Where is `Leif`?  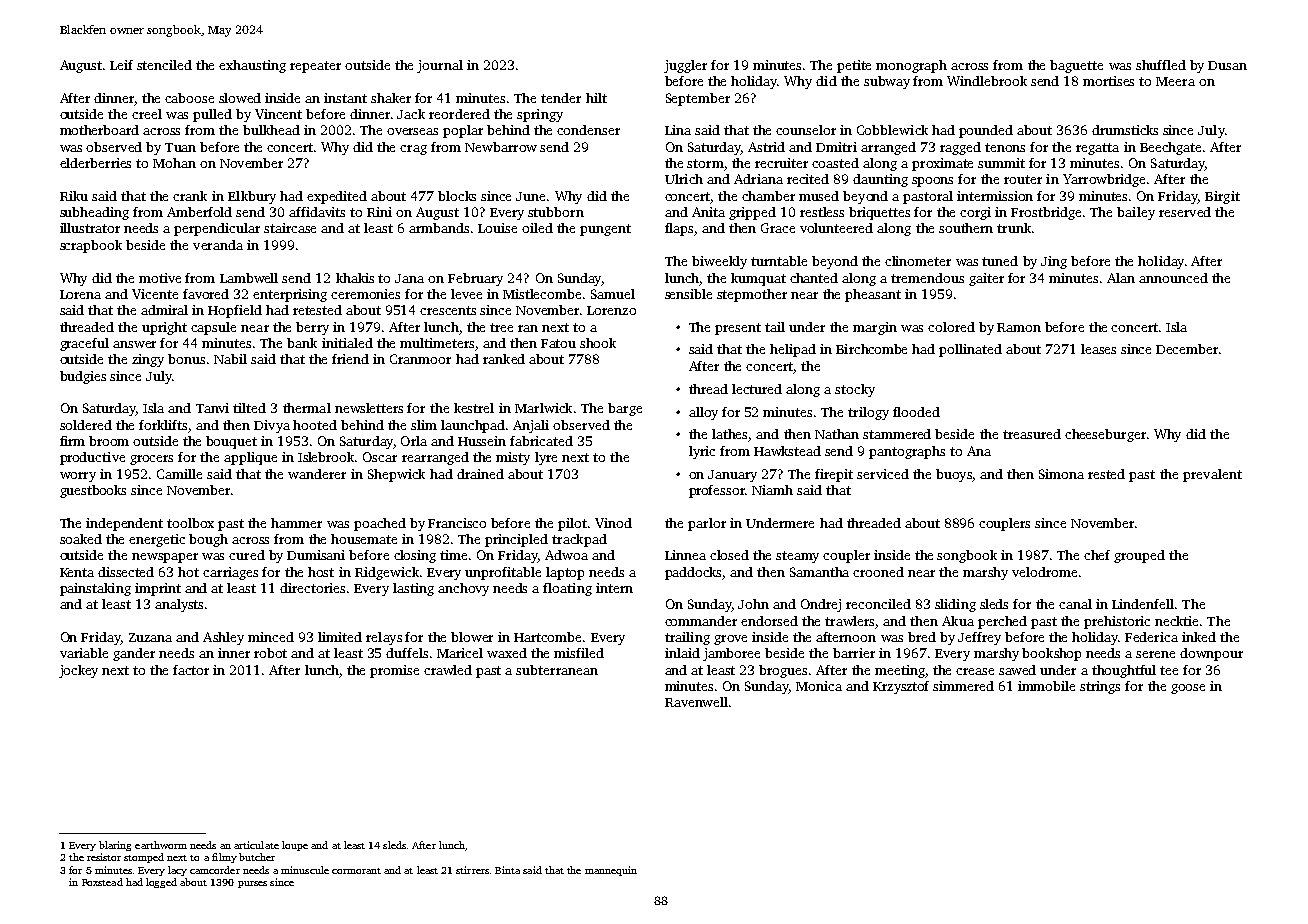
Leif is located at coordinates (121, 65).
